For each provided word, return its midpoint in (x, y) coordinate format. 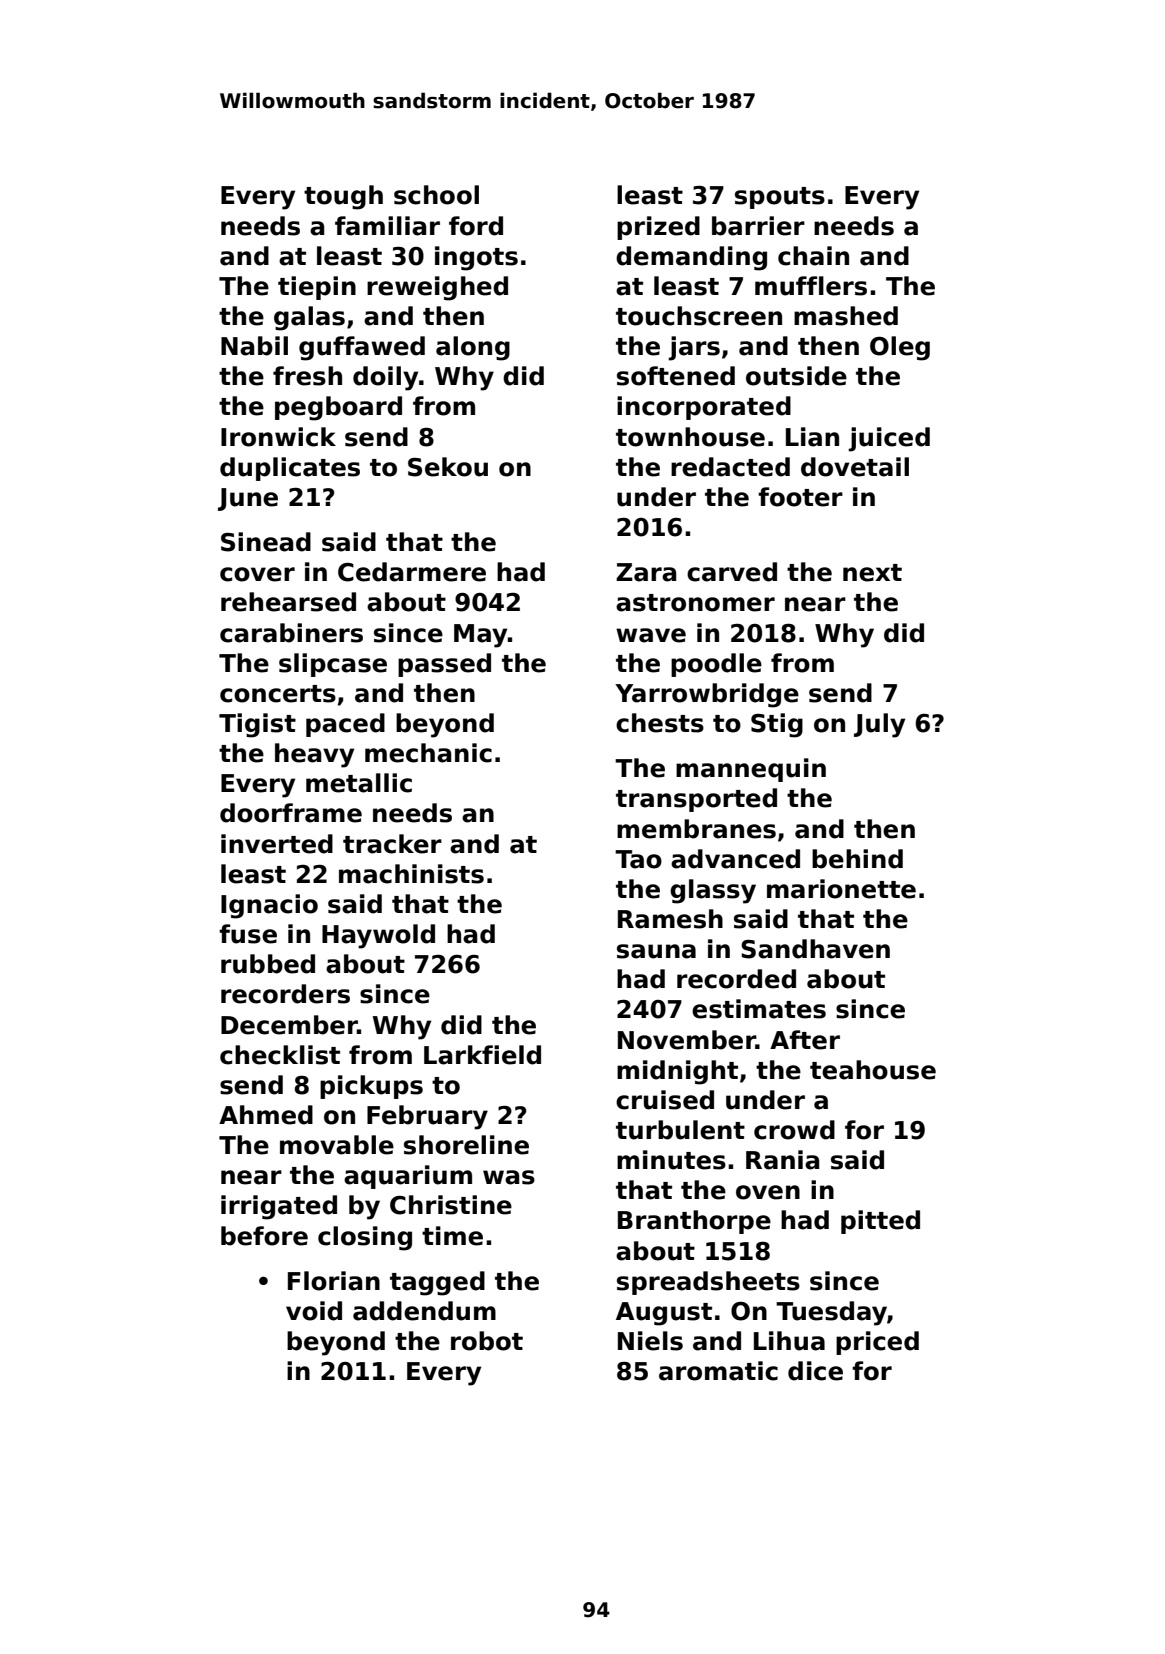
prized (658, 228)
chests (660, 723)
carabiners (291, 633)
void (314, 1311)
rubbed (268, 964)
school (436, 195)
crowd (794, 1130)
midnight (677, 1072)
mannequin (751, 770)
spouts (780, 198)
